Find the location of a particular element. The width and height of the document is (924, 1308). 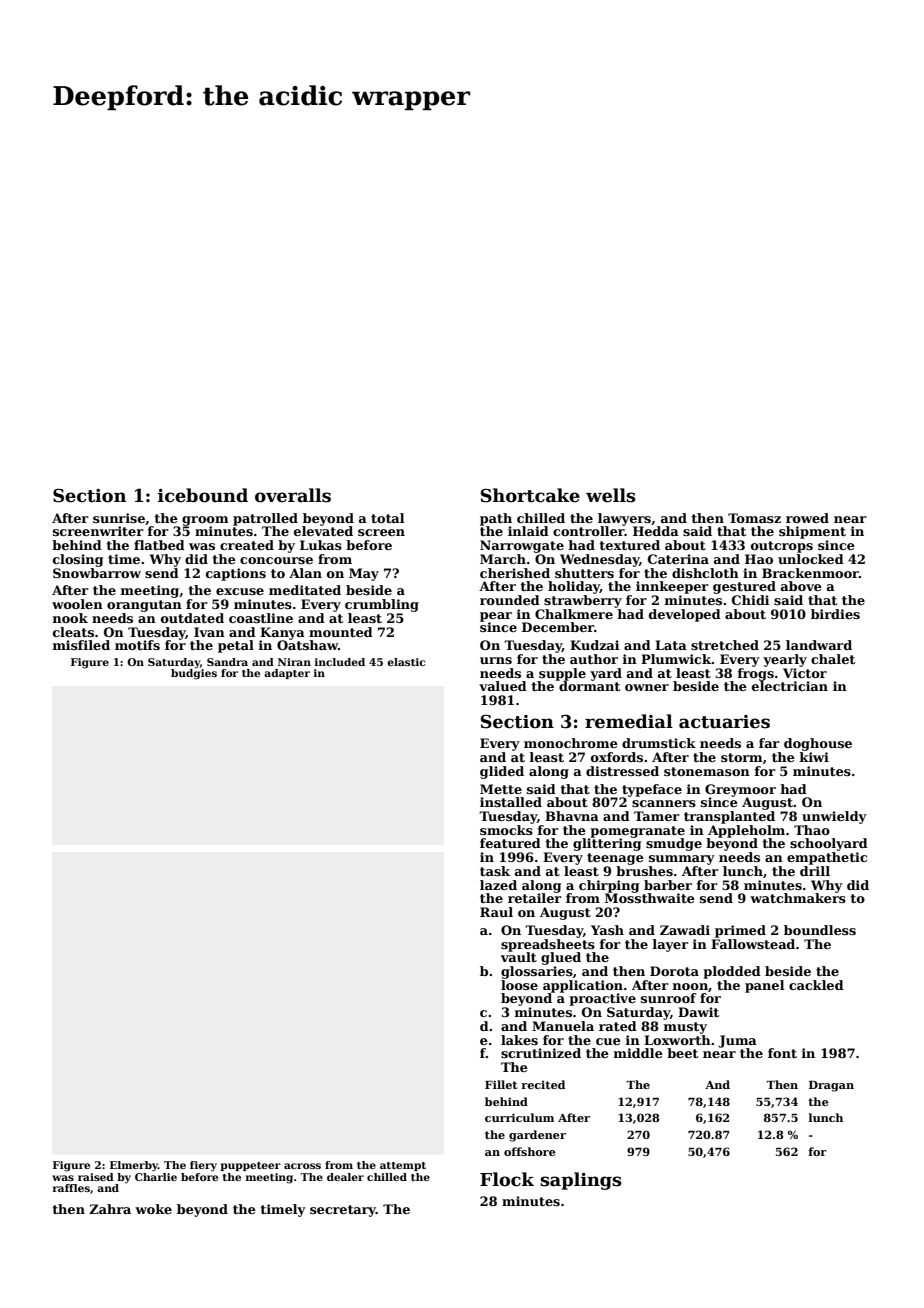

budgies is located at coordinates (194, 674).
